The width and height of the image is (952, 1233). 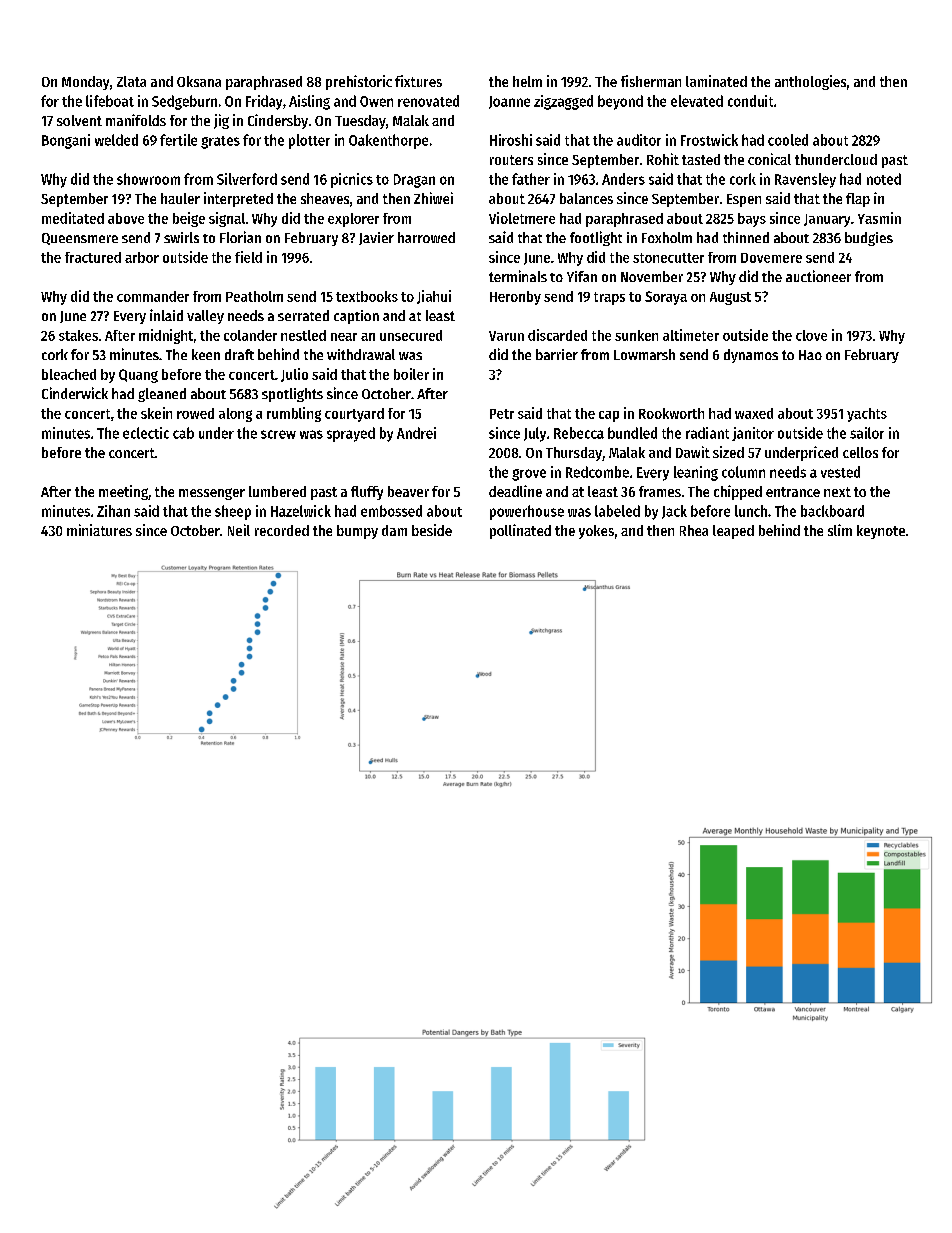 I want to click on solvent, so click(x=79, y=120).
